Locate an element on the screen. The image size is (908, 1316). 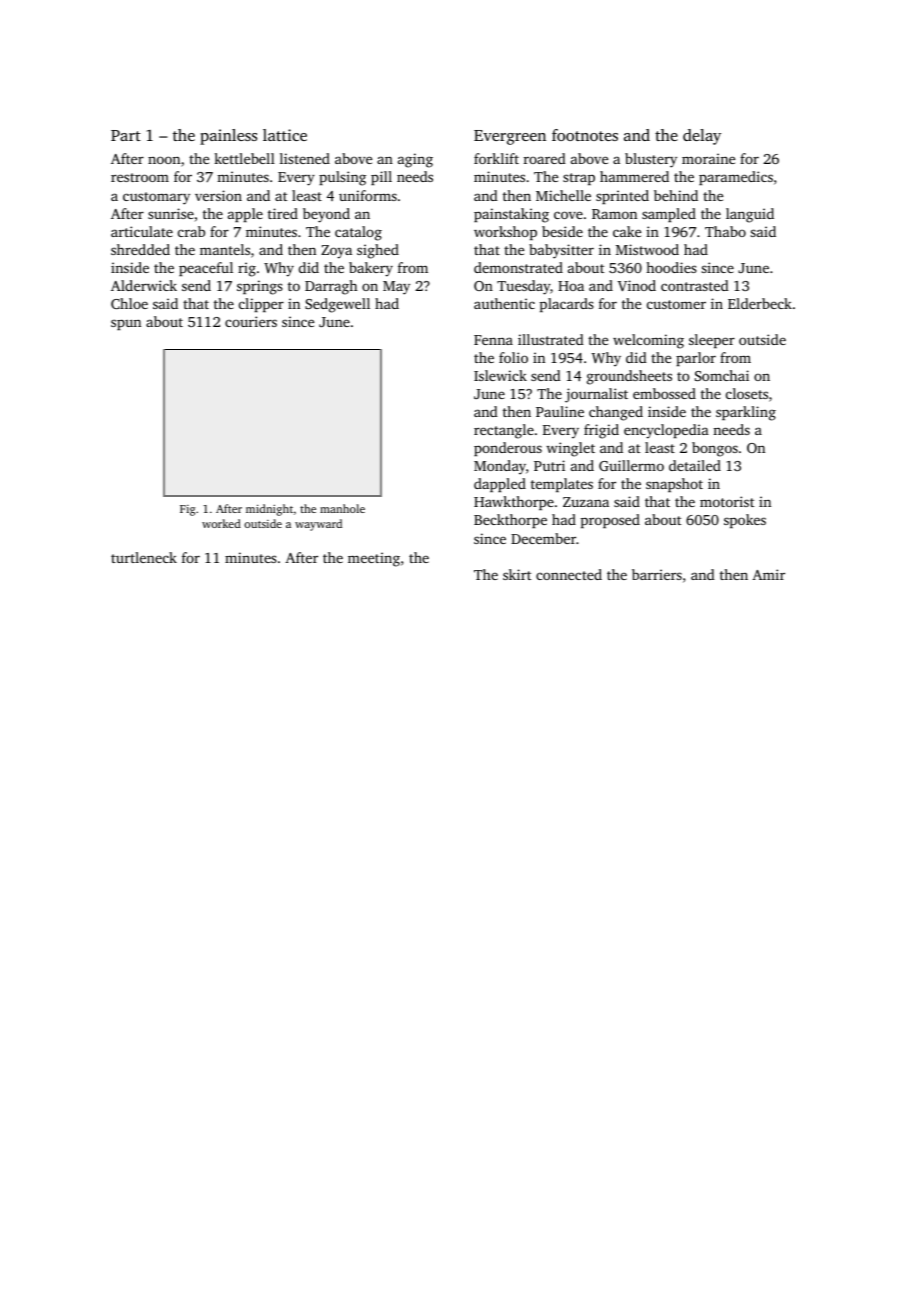
painstaking is located at coordinates (511, 215).
